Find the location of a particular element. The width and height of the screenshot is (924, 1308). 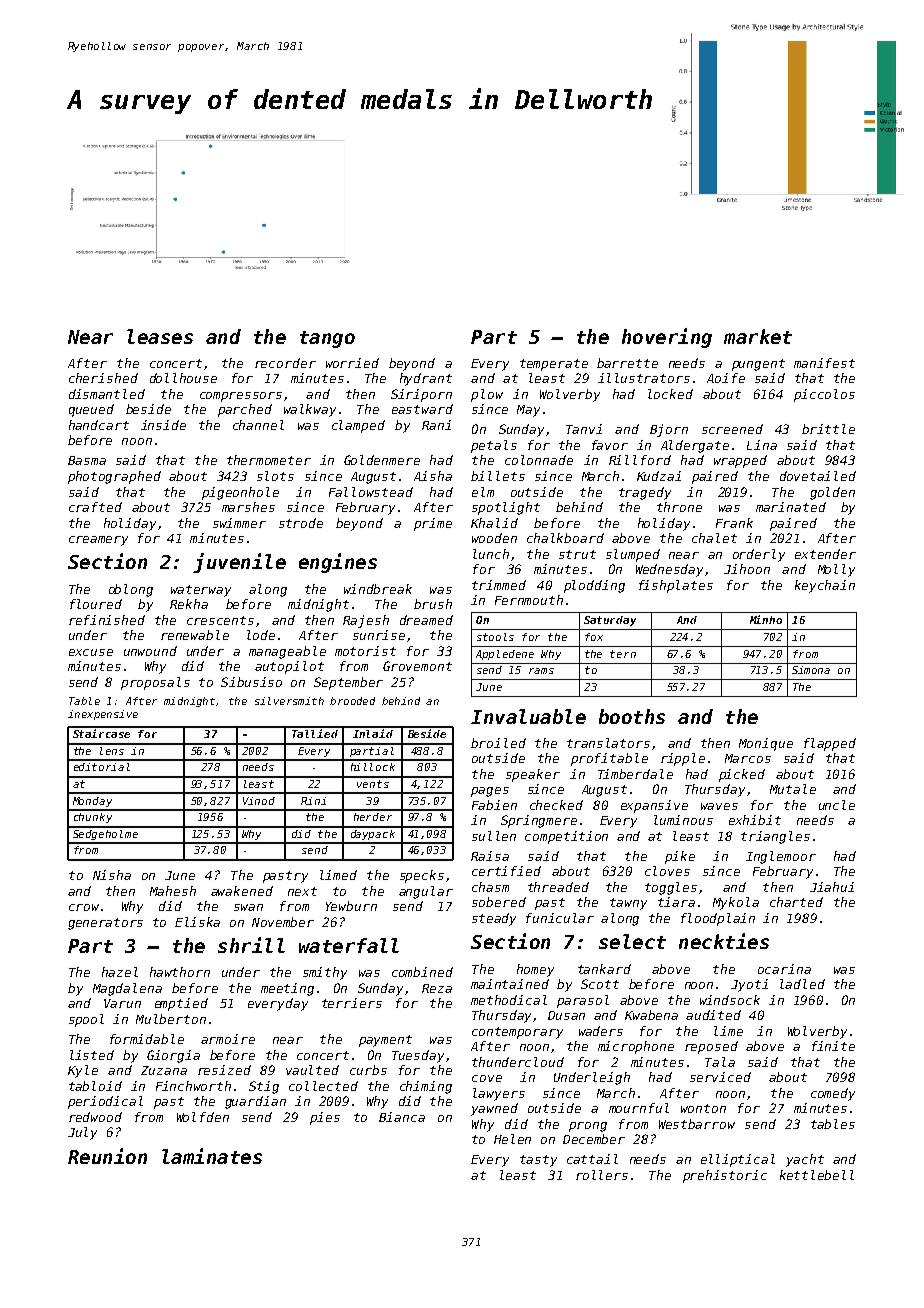

Reunion is located at coordinates (107, 1156).
